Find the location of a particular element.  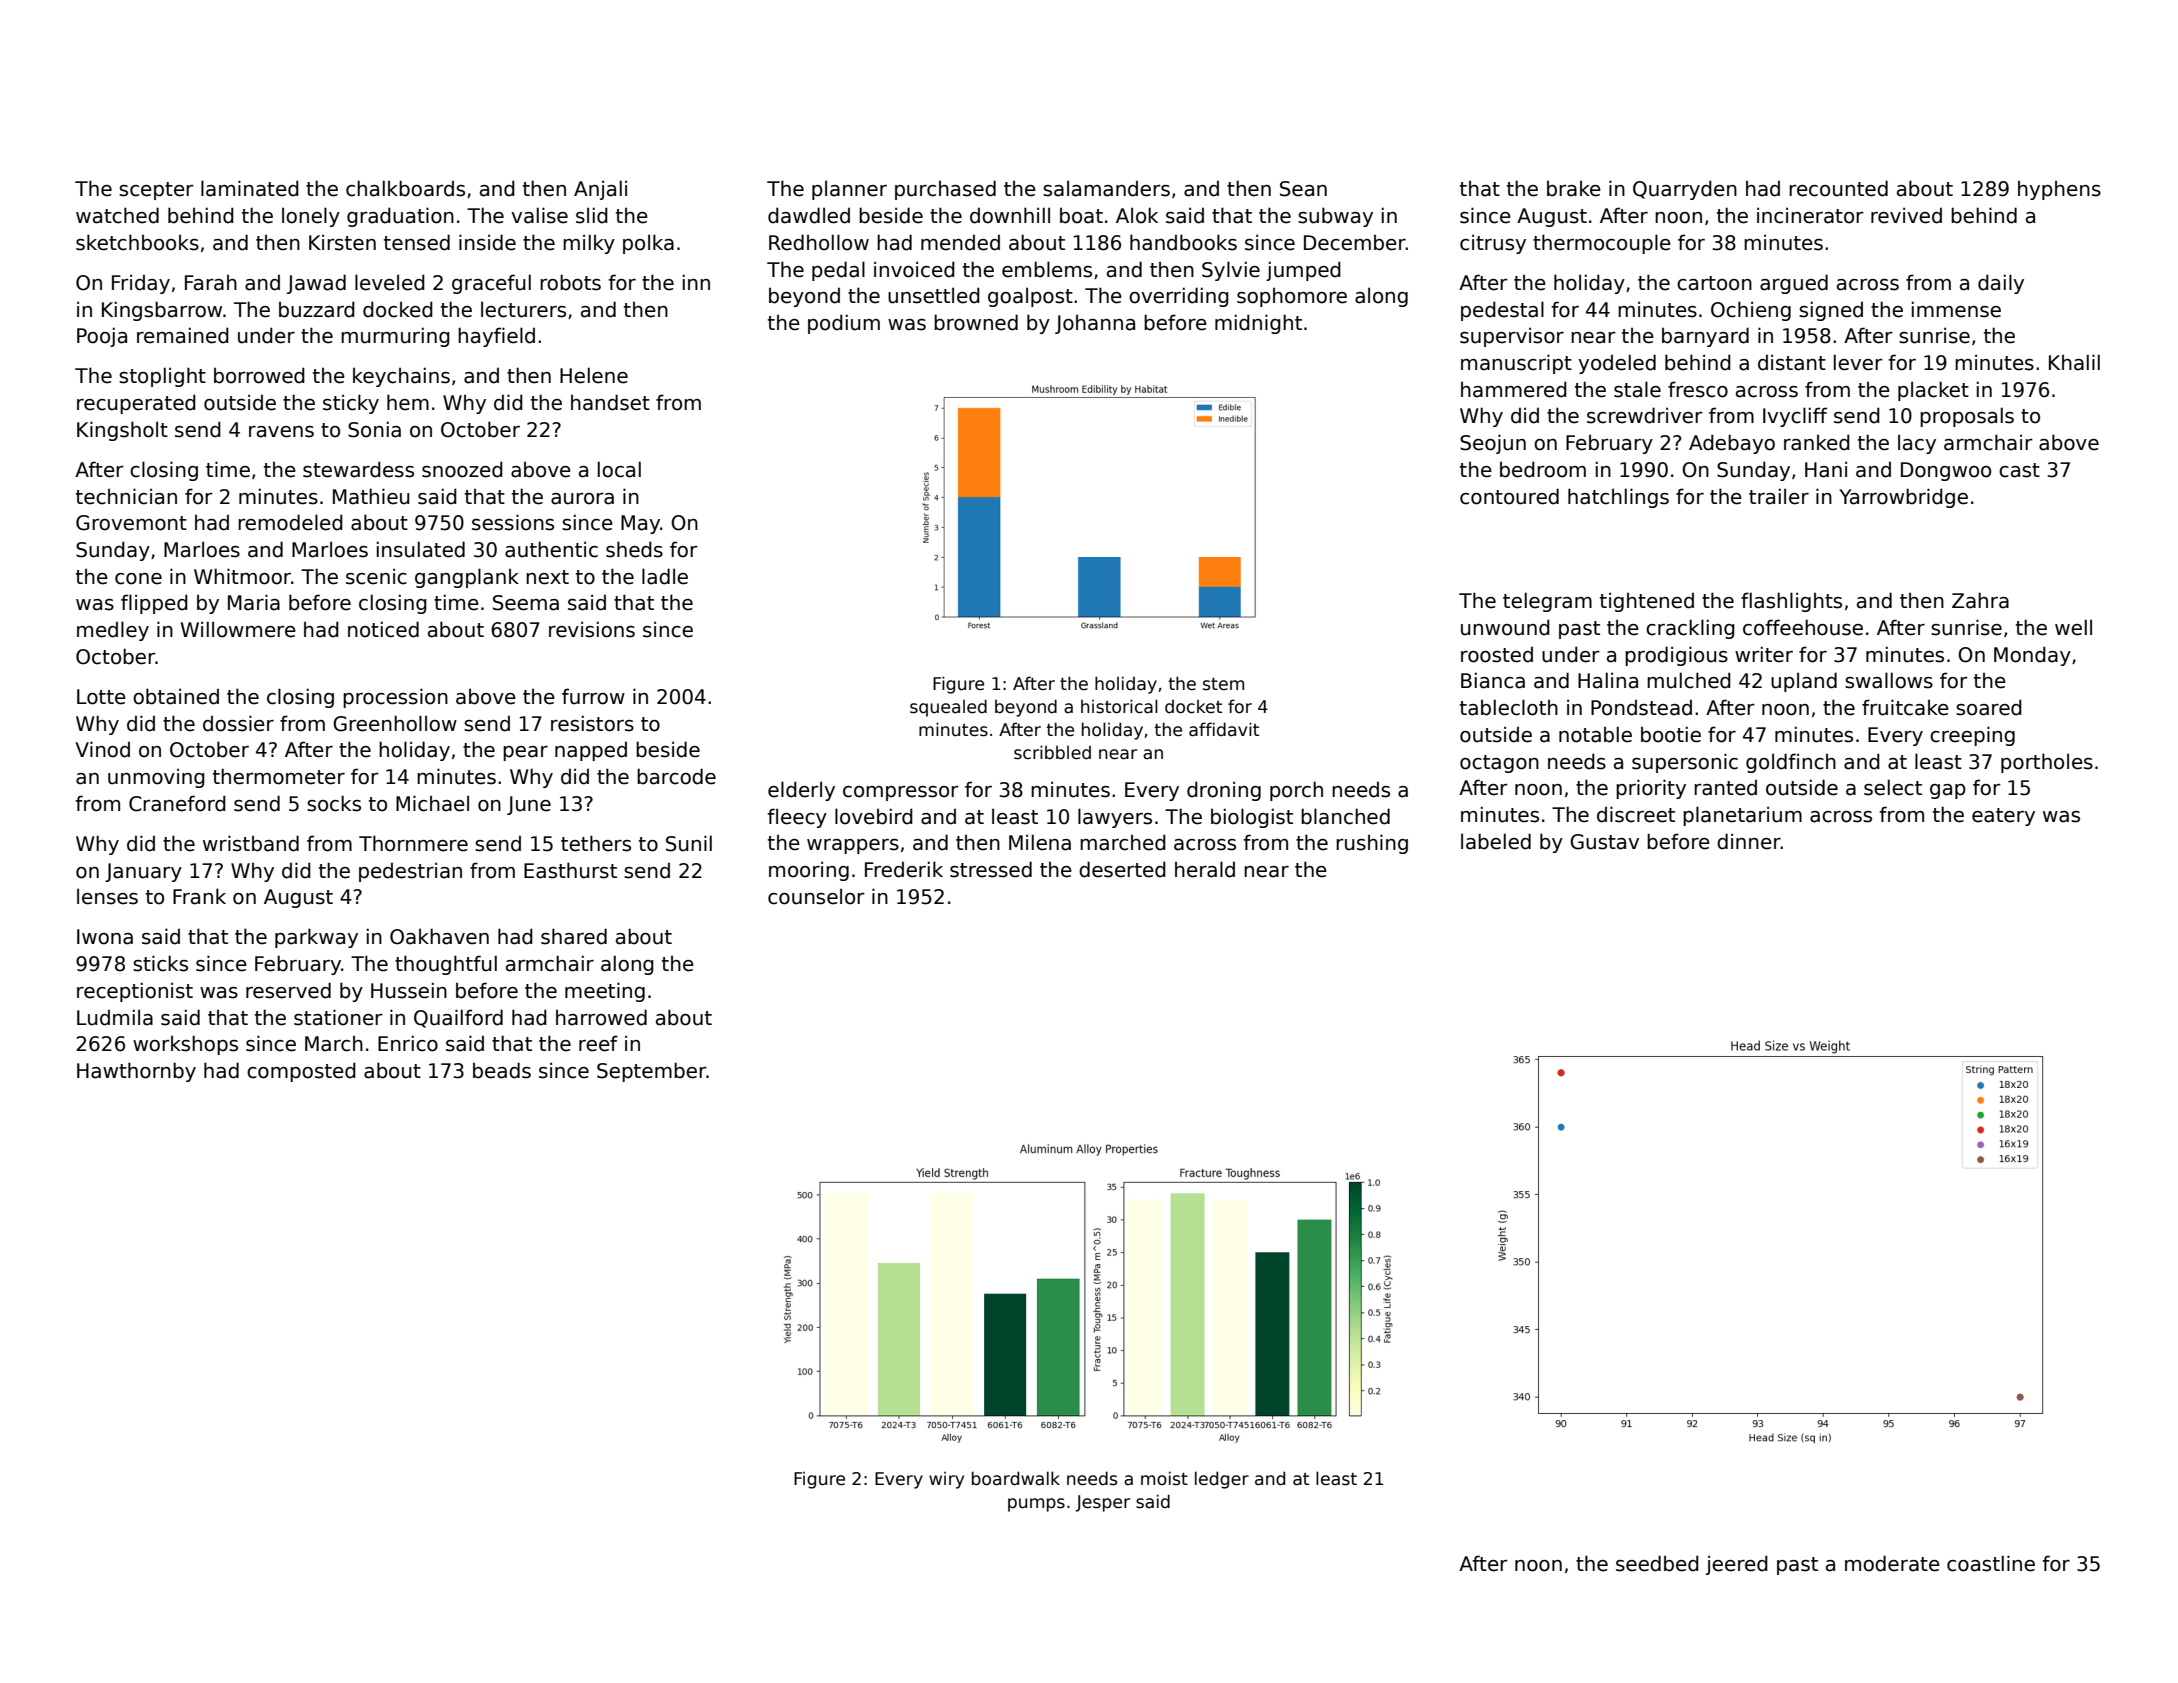

moderate is located at coordinates (1892, 1563).
